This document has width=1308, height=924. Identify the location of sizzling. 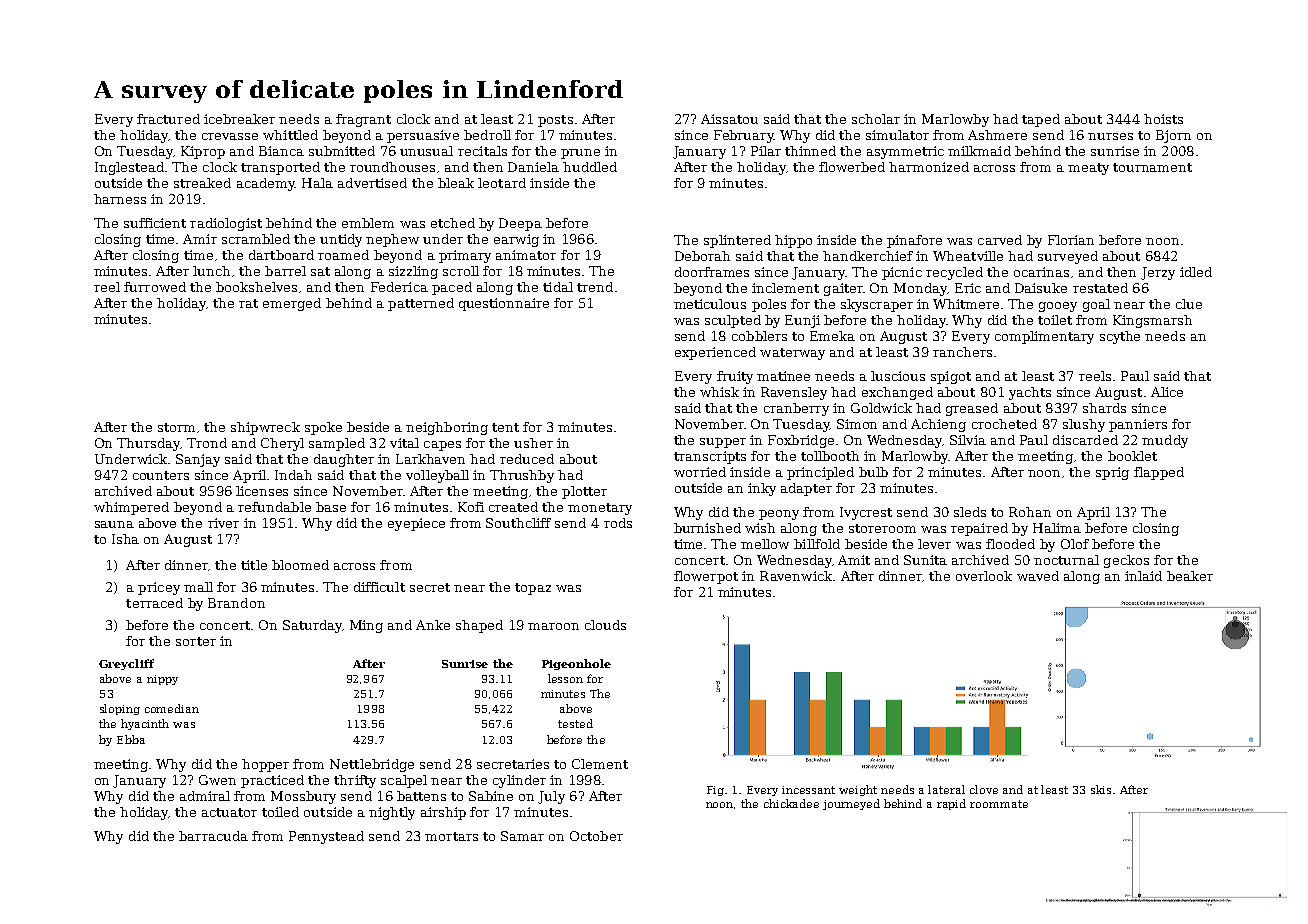
(413, 272).
